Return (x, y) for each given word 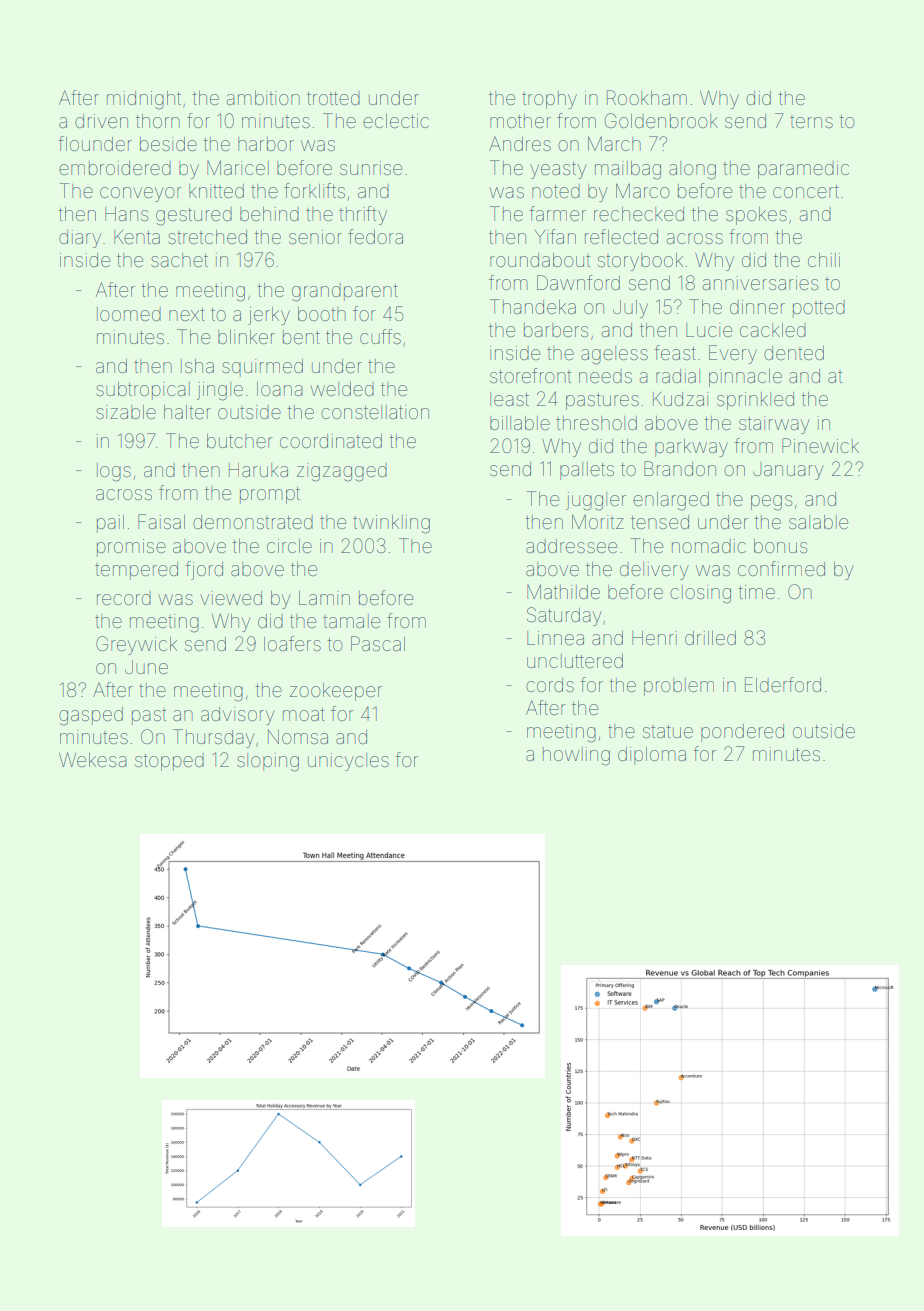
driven (101, 121)
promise (131, 548)
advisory (238, 716)
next (187, 314)
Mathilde (563, 591)
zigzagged (342, 472)
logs (114, 472)
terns (811, 122)
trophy (549, 100)
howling (576, 756)
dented (794, 353)
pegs (771, 503)
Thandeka (533, 306)
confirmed (781, 568)
